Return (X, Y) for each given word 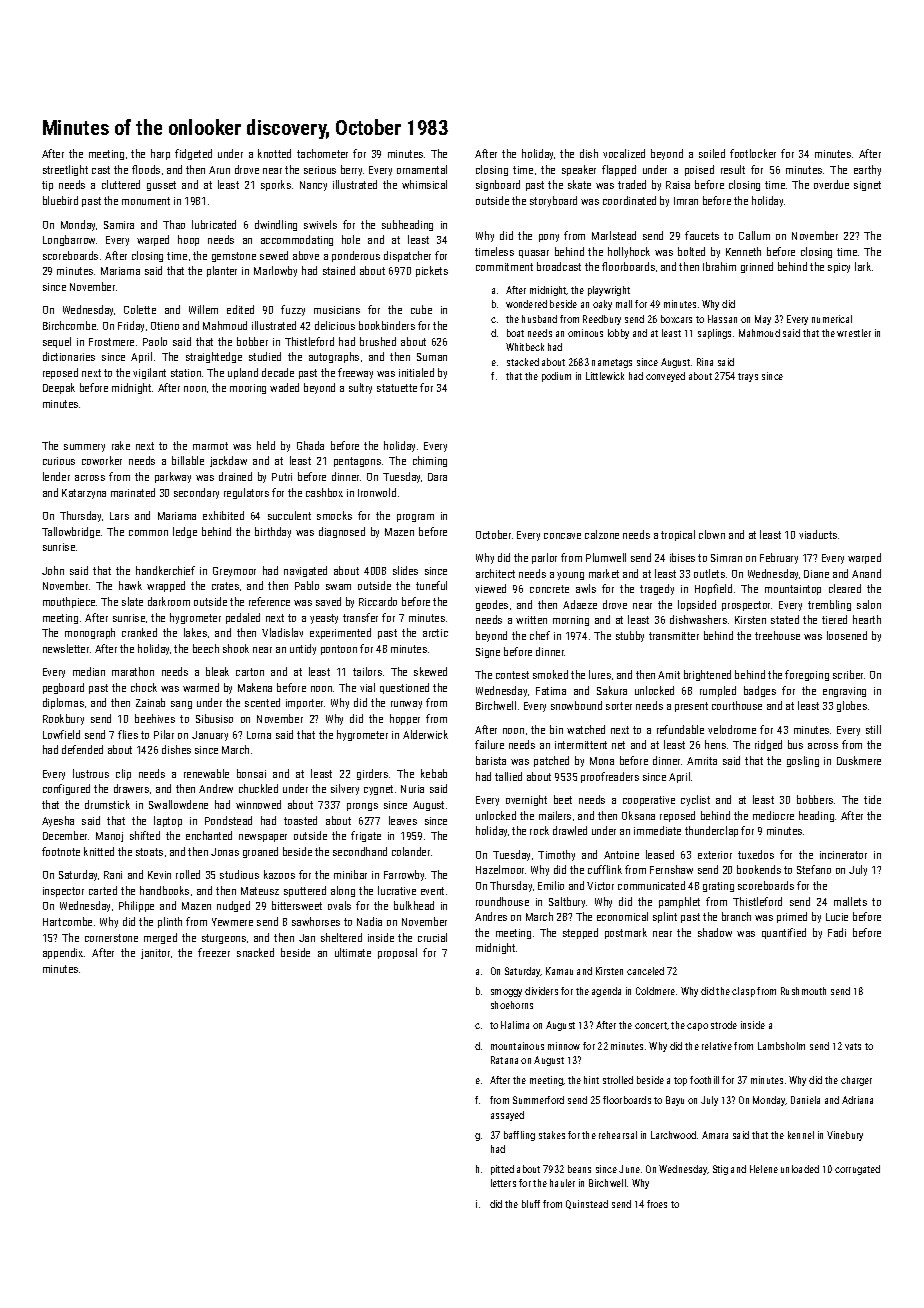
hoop (188, 240)
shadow (715, 932)
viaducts (818, 534)
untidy (303, 649)
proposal (397, 953)
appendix (63, 953)
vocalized (624, 153)
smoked (550, 674)
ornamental (422, 169)
